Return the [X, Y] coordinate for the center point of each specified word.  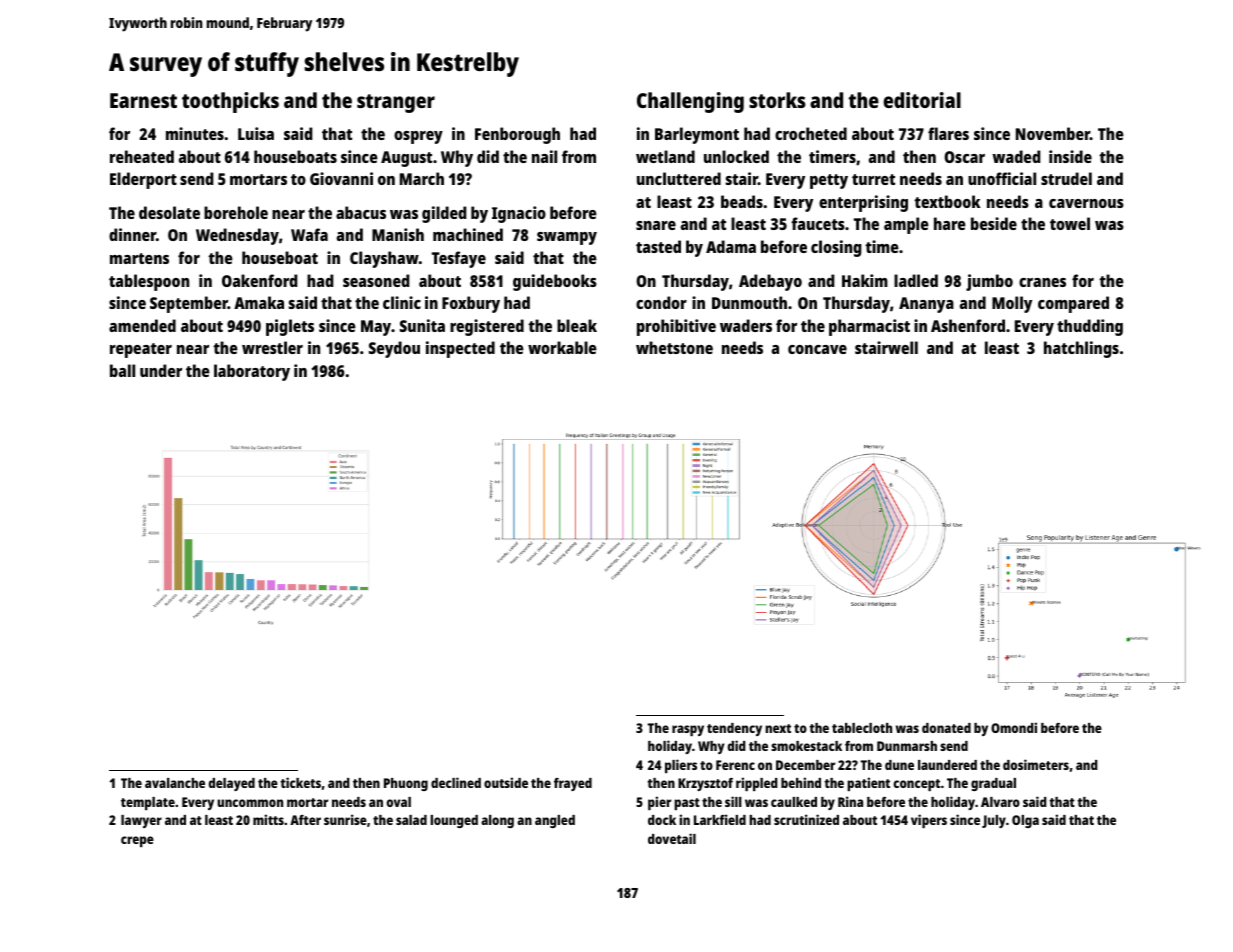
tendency [734, 729]
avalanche [175, 783]
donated [946, 728]
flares [948, 133]
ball [122, 370]
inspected [460, 349]
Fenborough [517, 135]
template [148, 803]
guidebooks [555, 282]
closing [836, 248]
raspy [688, 730]
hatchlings [1081, 349]
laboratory [252, 372]
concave [817, 349]
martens [139, 258]
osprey [418, 137]
